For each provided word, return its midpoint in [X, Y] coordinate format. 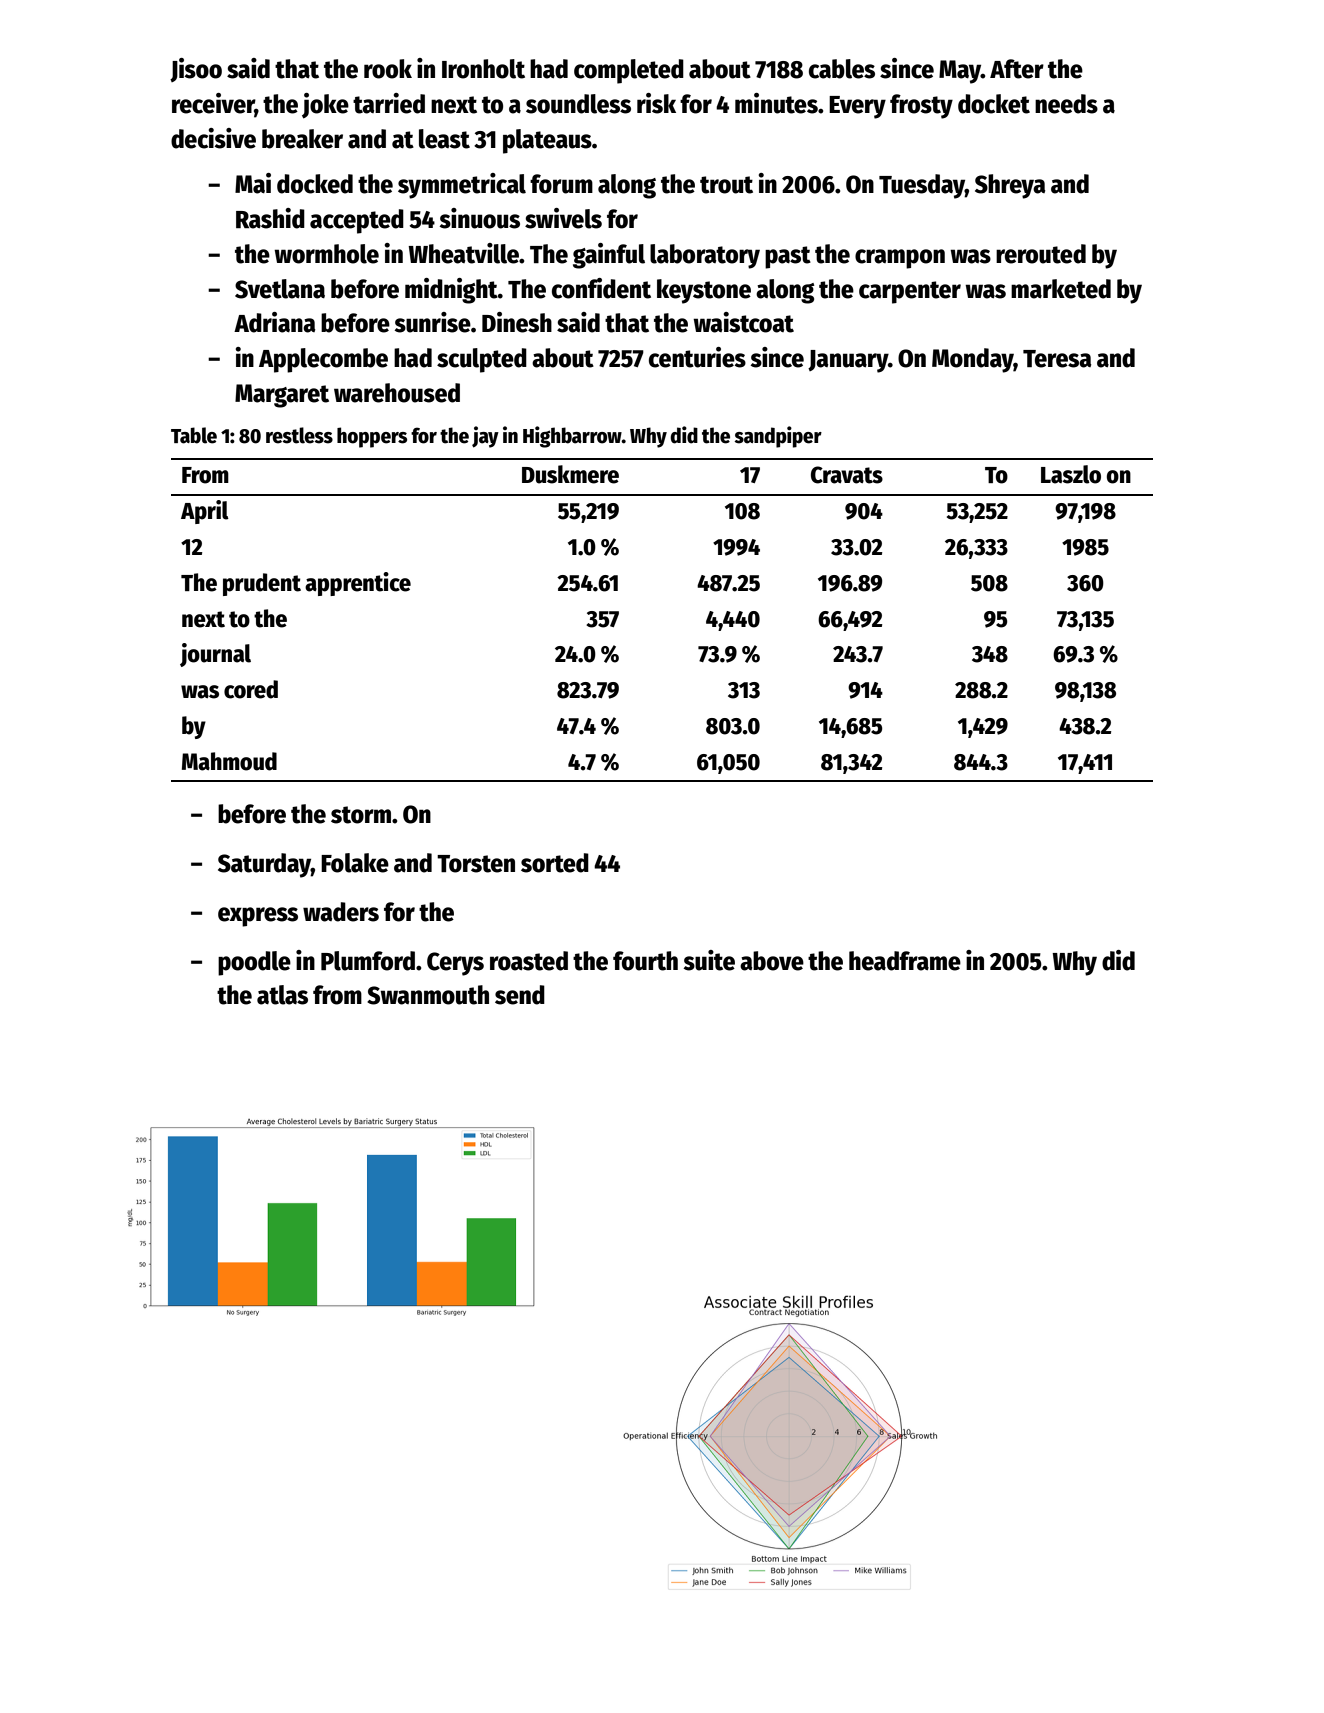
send [520, 995]
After [1017, 69]
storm [361, 815]
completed [629, 71]
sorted [555, 863]
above [772, 961]
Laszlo [1071, 474]
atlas [282, 995]
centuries [697, 357]
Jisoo [196, 70]
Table [194, 435]
